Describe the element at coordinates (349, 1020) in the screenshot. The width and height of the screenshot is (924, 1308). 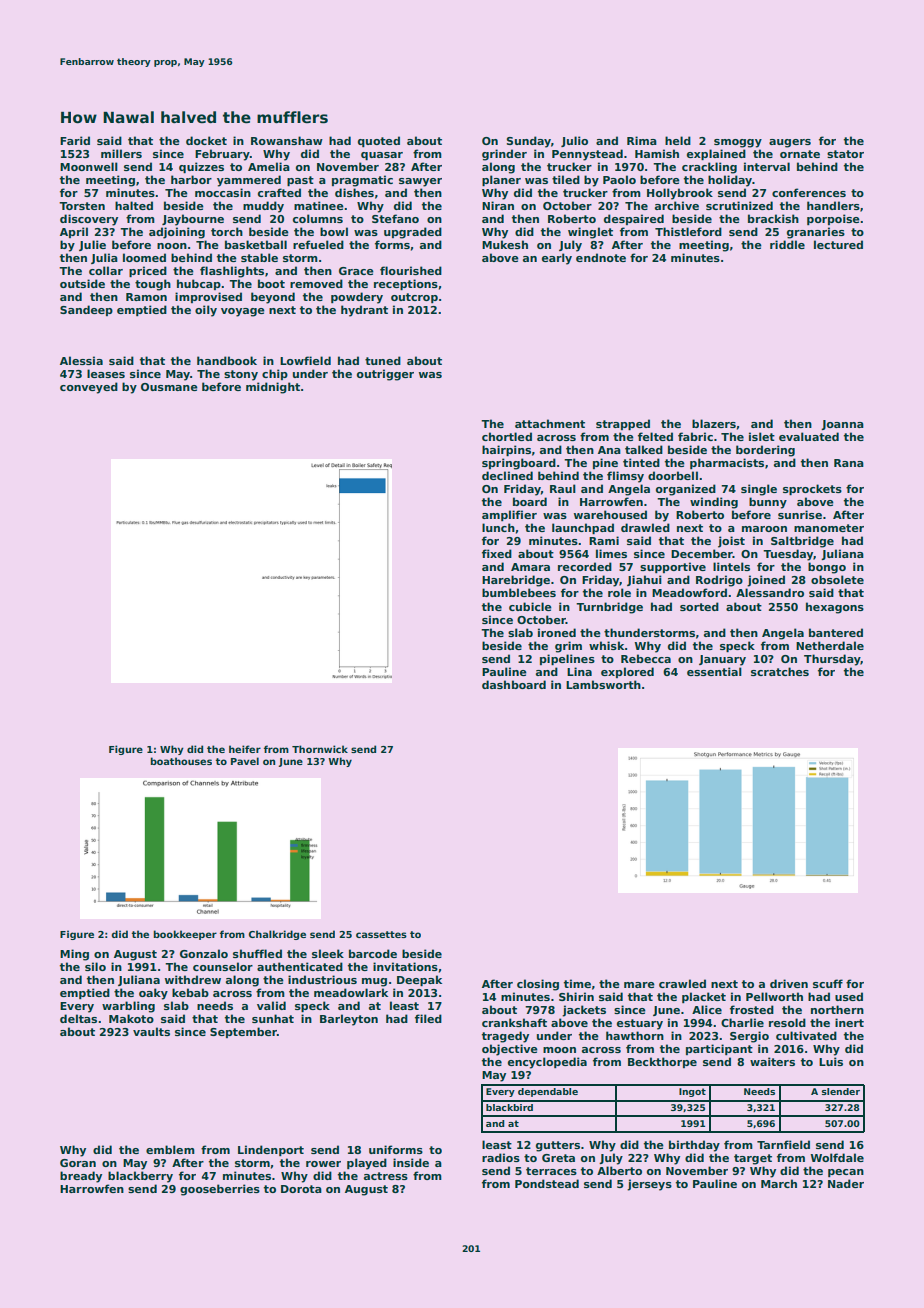
I see `Barleyton` at that location.
